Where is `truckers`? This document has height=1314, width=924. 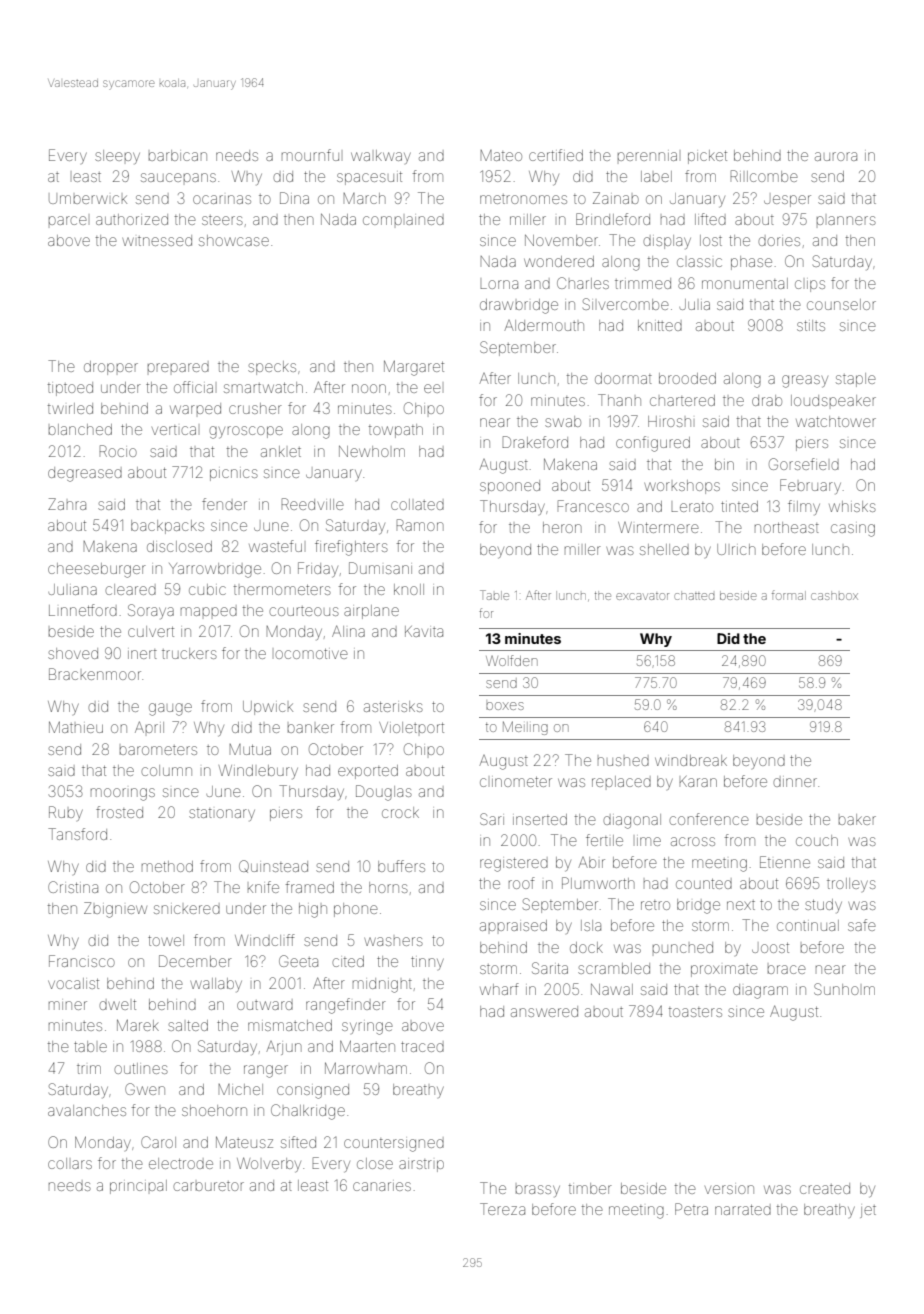
truckers is located at coordinates (189, 653).
